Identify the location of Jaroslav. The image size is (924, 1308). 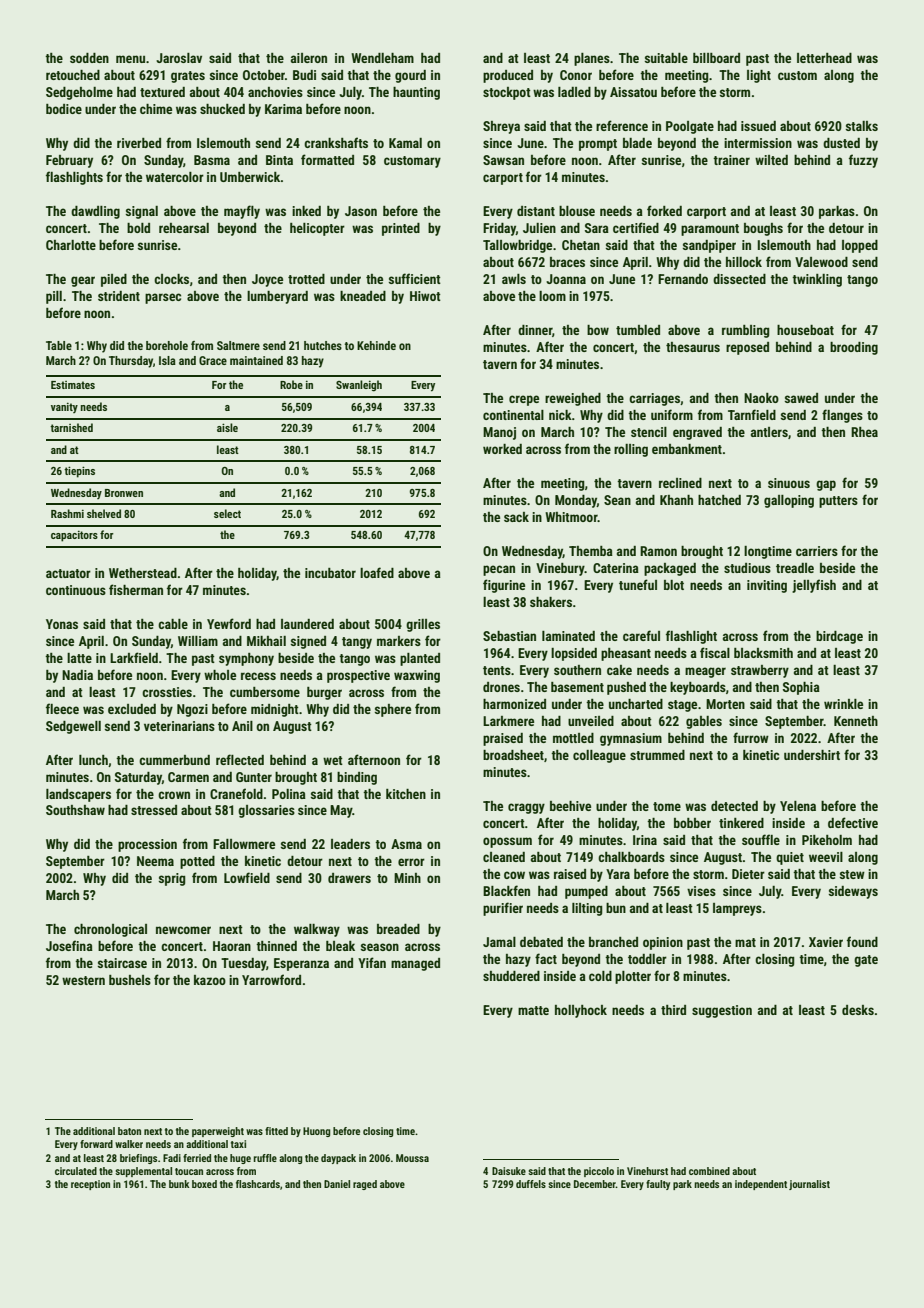
(179, 58).
